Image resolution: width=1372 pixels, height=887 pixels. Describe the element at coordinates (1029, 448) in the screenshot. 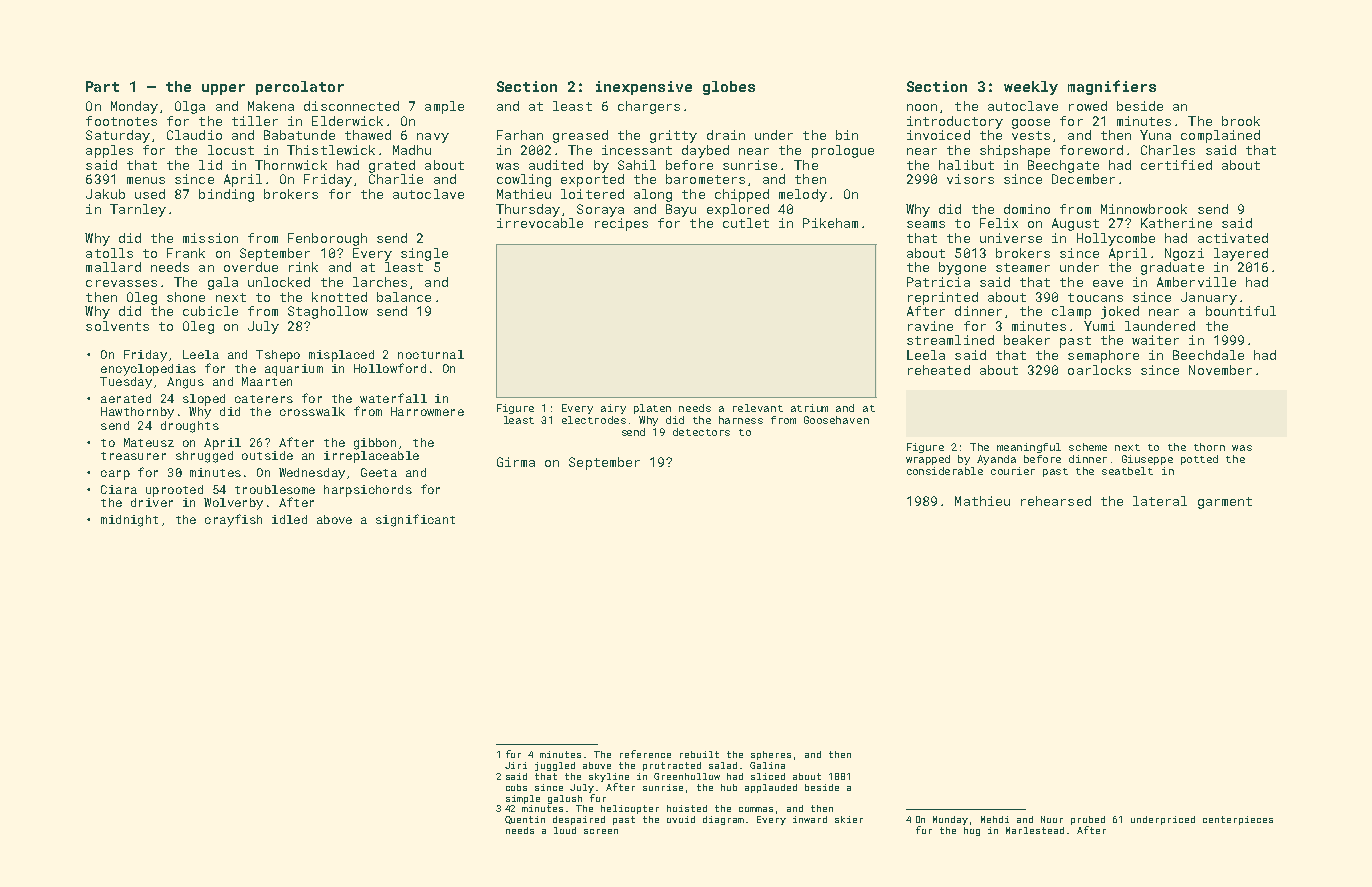

I see `meaningful` at that location.
